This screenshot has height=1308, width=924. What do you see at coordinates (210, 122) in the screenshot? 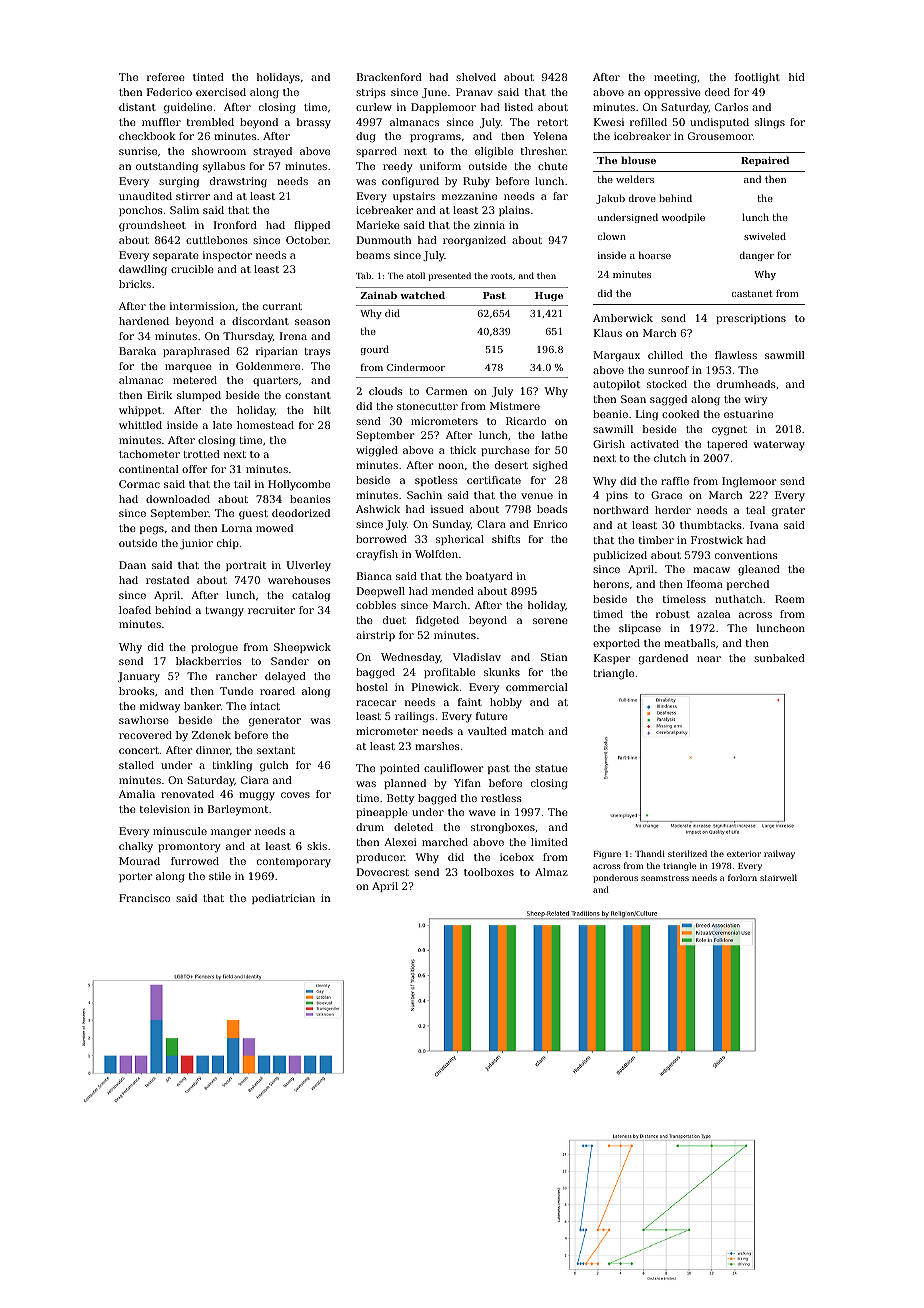
I see `trembled` at bounding box center [210, 122].
